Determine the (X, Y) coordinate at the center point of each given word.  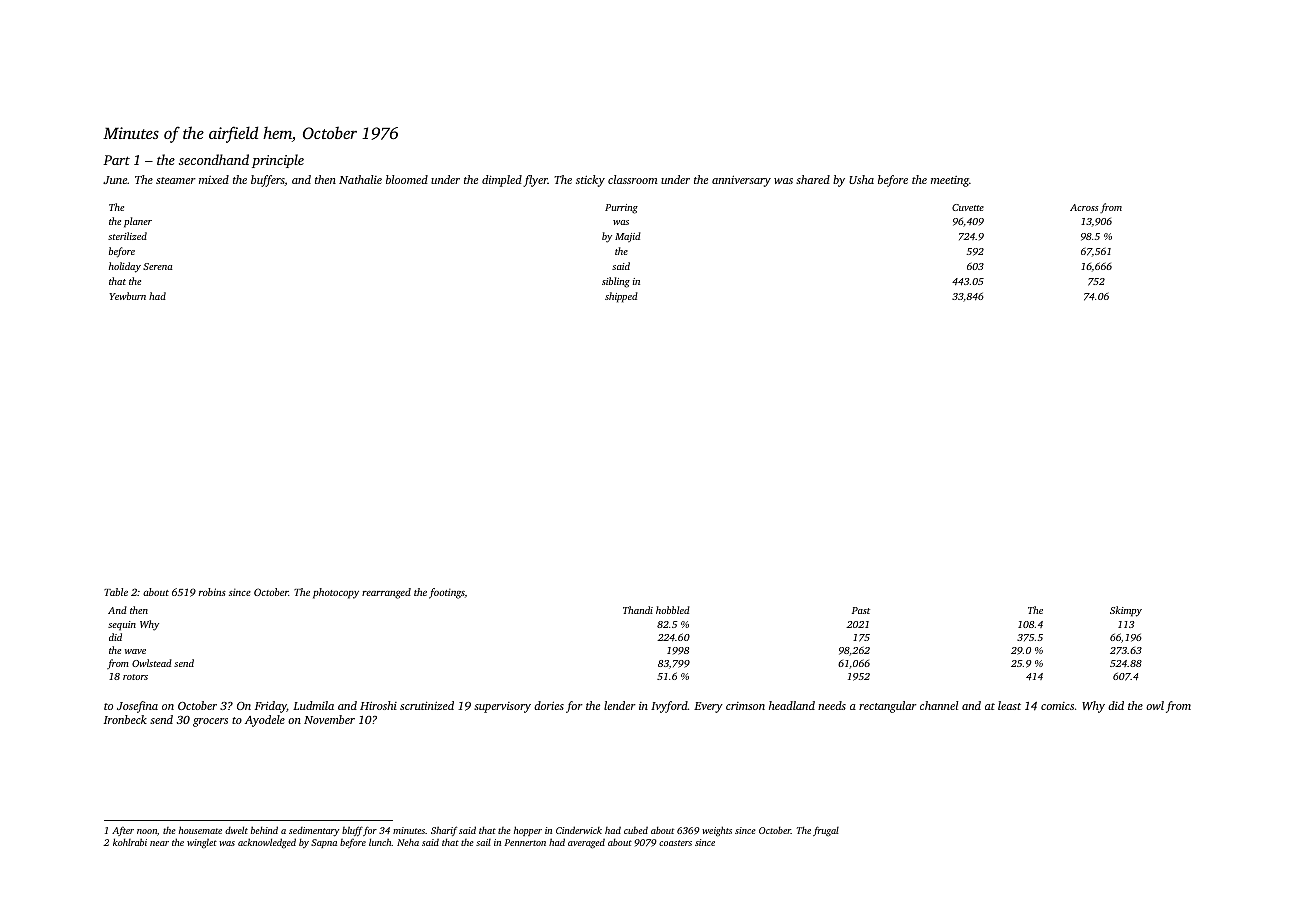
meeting (950, 181)
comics (1057, 706)
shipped (621, 297)
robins (212, 592)
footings (447, 593)
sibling (616, 282)
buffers (268, 181)
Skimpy (1126, 611)
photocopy (336, 593)
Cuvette (968, 207)
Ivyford (669, 707)
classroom (632, 179)
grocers (210, 722)
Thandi (638, 610)
